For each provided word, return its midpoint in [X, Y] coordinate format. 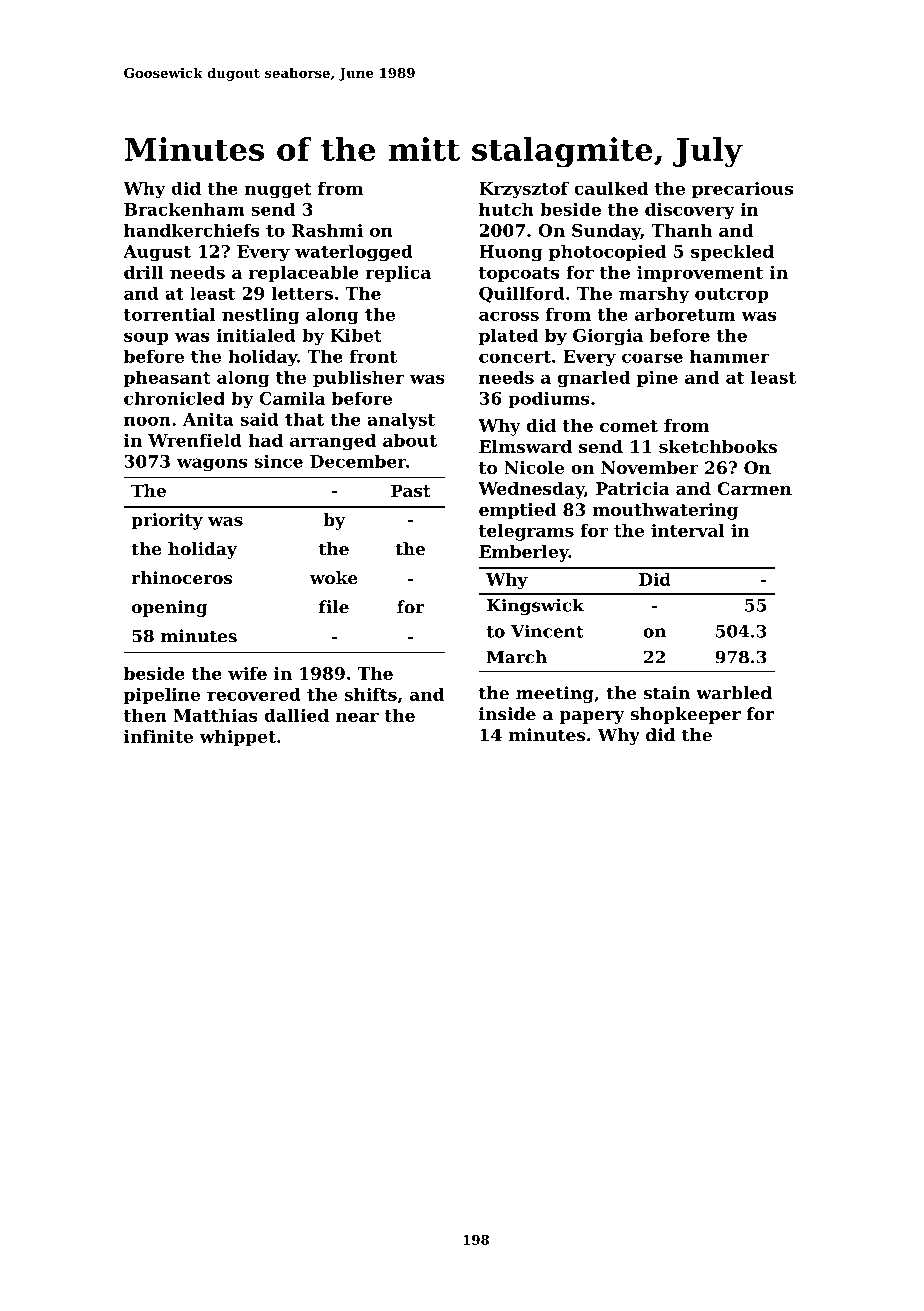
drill [144, 272]
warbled [734, 693]
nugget [278, 191]
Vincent [547, 631]
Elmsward [525, 446]
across [509, 316]
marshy [654, 295]
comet [629, 426]
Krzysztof [524, 190]
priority [167, 521]
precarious [742, 190]
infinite [158, 736]
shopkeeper [685, 715]
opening [169, 608]
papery [591, 717]
